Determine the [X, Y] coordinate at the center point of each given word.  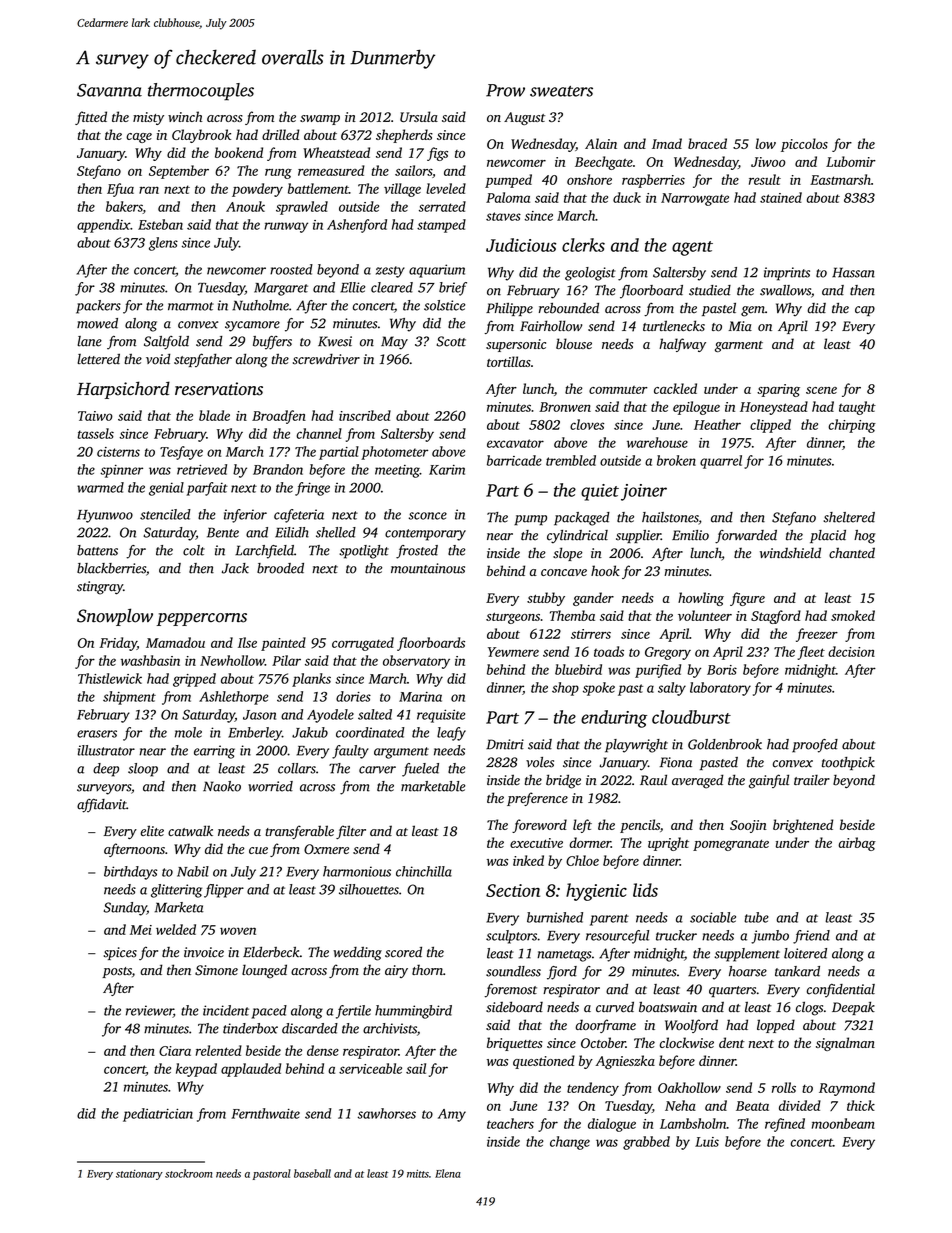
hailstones [670, 518]
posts [117, 972]
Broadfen [279, 417]
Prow [505, 90]
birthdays [130, 873]
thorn [427, 969]
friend [811, 937]
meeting [397, 471]
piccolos [804, 145]
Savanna [109, 90]
